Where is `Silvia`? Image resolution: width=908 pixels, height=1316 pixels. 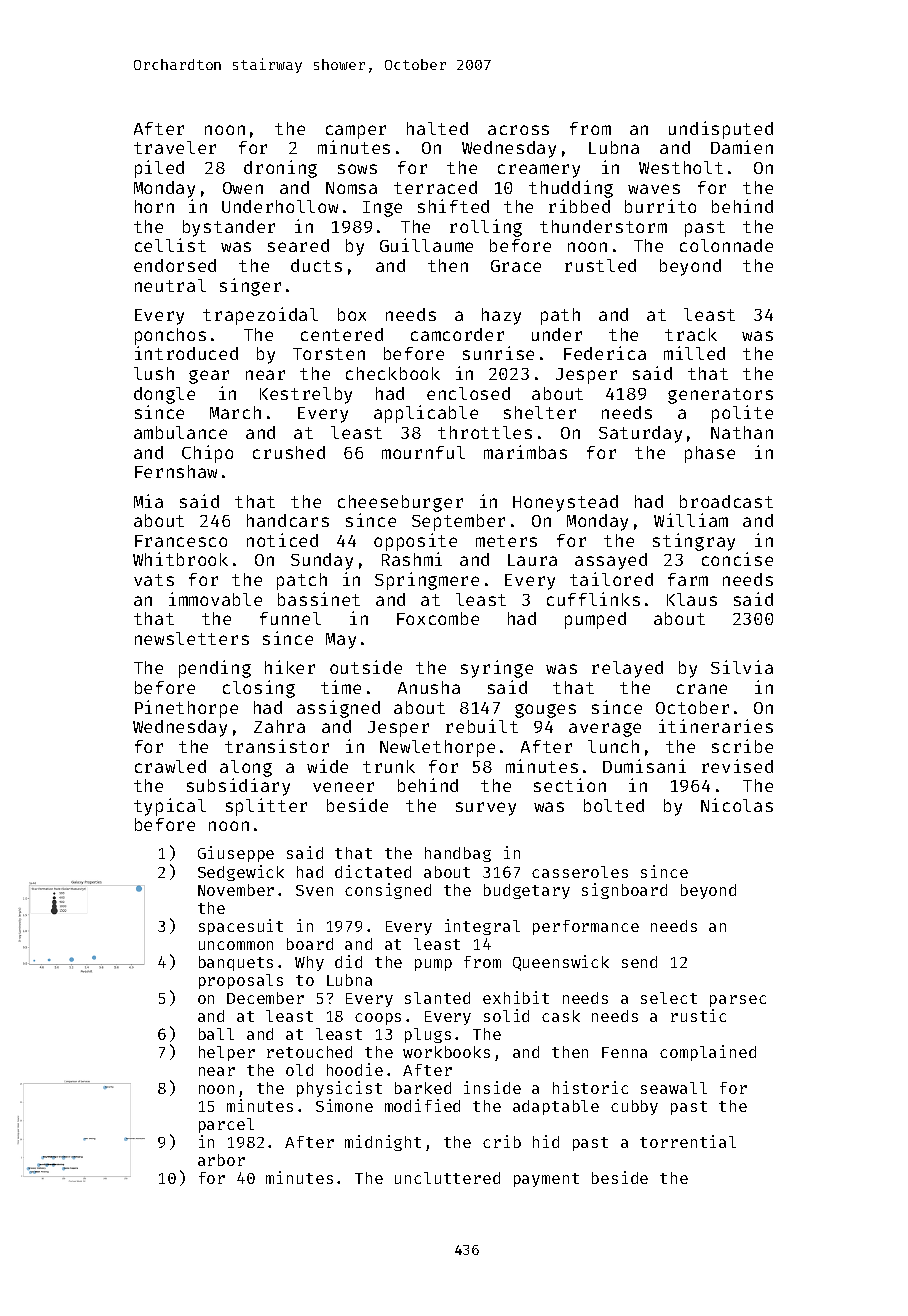
Silvia is located at coordinates (742, 667).
